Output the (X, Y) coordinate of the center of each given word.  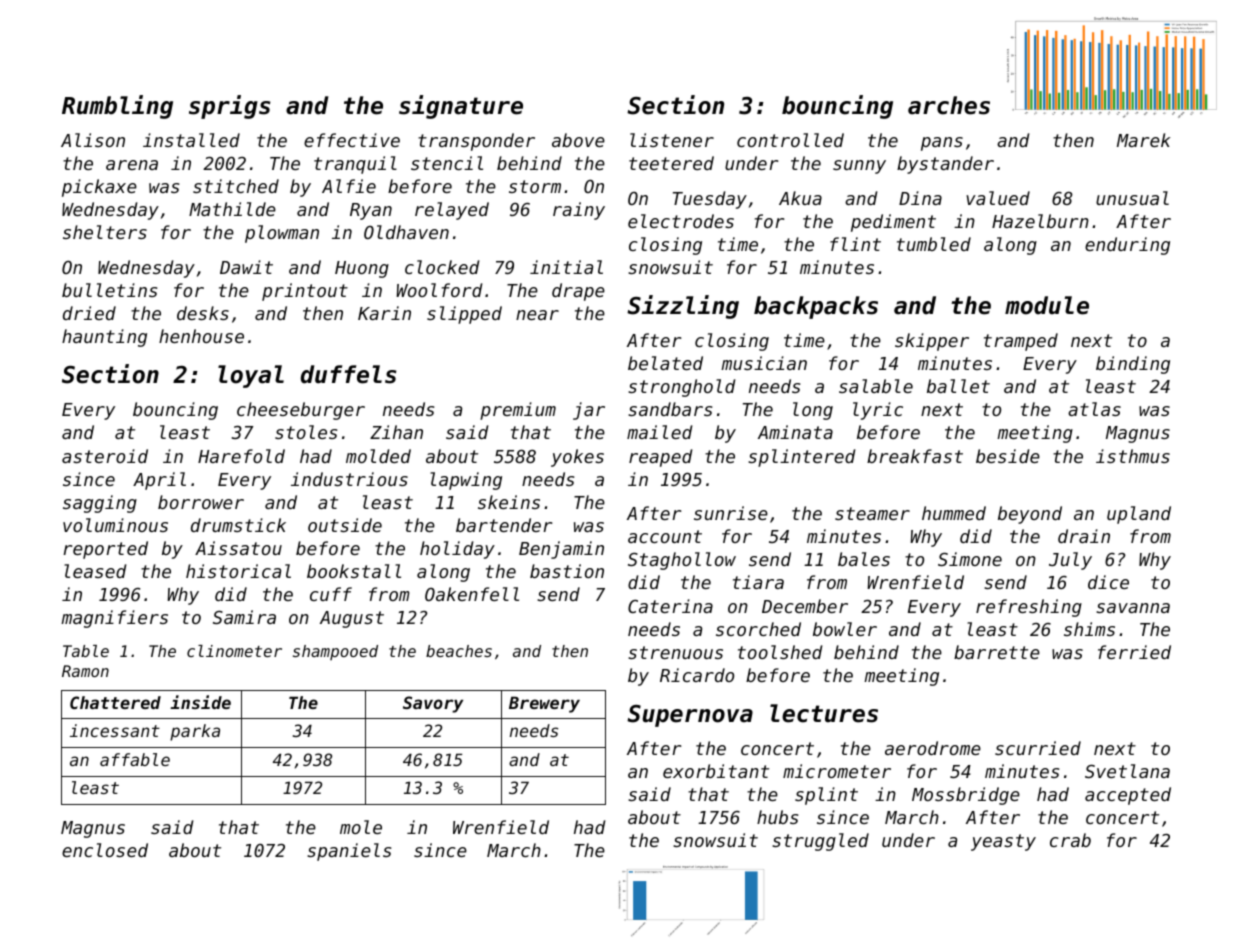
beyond (1030, 515)
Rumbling (117, 107)
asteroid (105, 456)
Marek (1143, 140)
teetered (671, 163)
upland (1139, 515)
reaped (660, 458)
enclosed (105, 850)
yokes (577, 458)
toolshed (780, 652)
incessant (115, 730)
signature (461, 107)
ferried (1134, 652)
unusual (1132, 198)
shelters (105, 232)
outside (345, 525)
